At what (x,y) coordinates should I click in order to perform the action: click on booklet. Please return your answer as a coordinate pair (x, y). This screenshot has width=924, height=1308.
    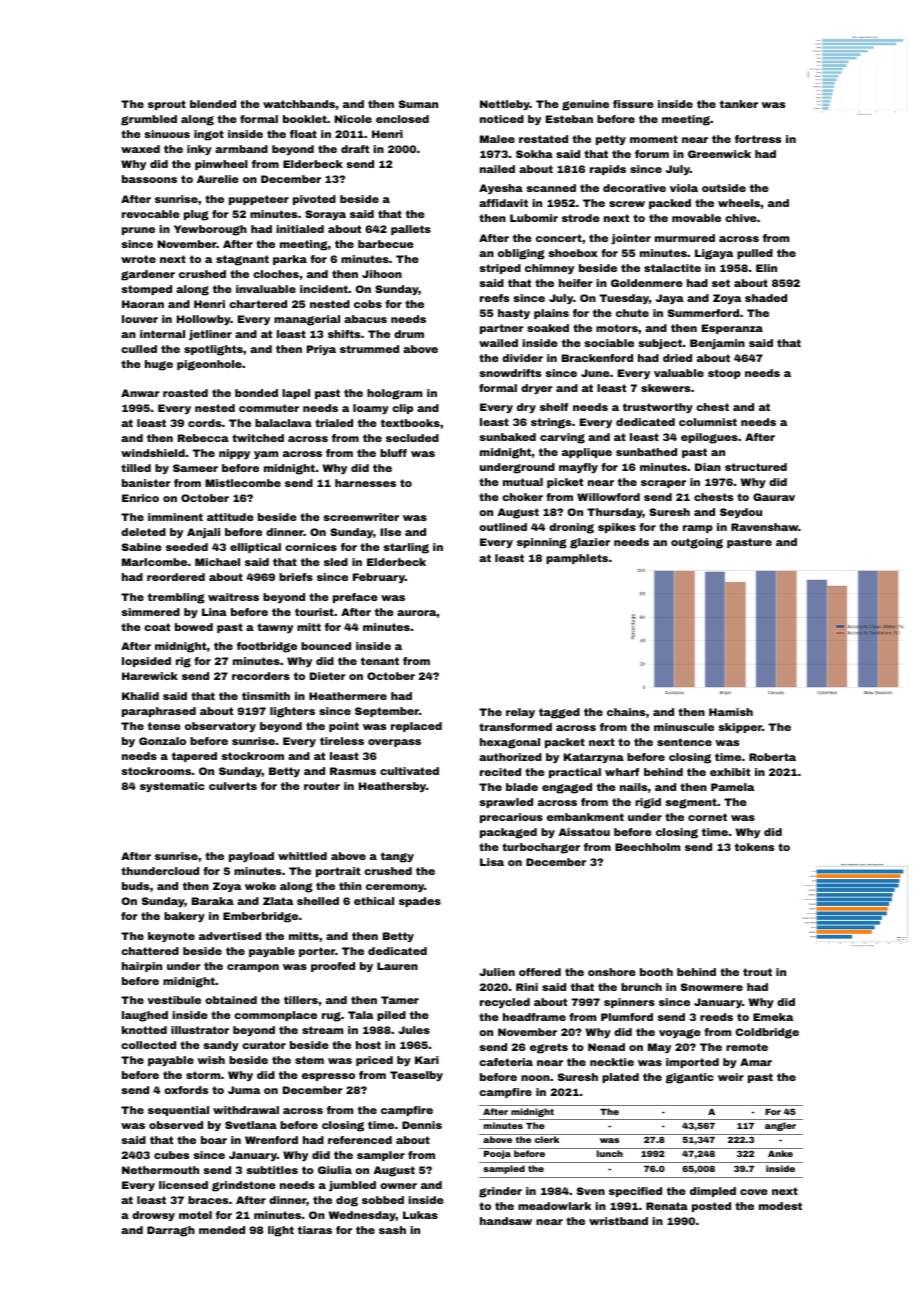
    Looking at the image, I should click on (305, 119).
